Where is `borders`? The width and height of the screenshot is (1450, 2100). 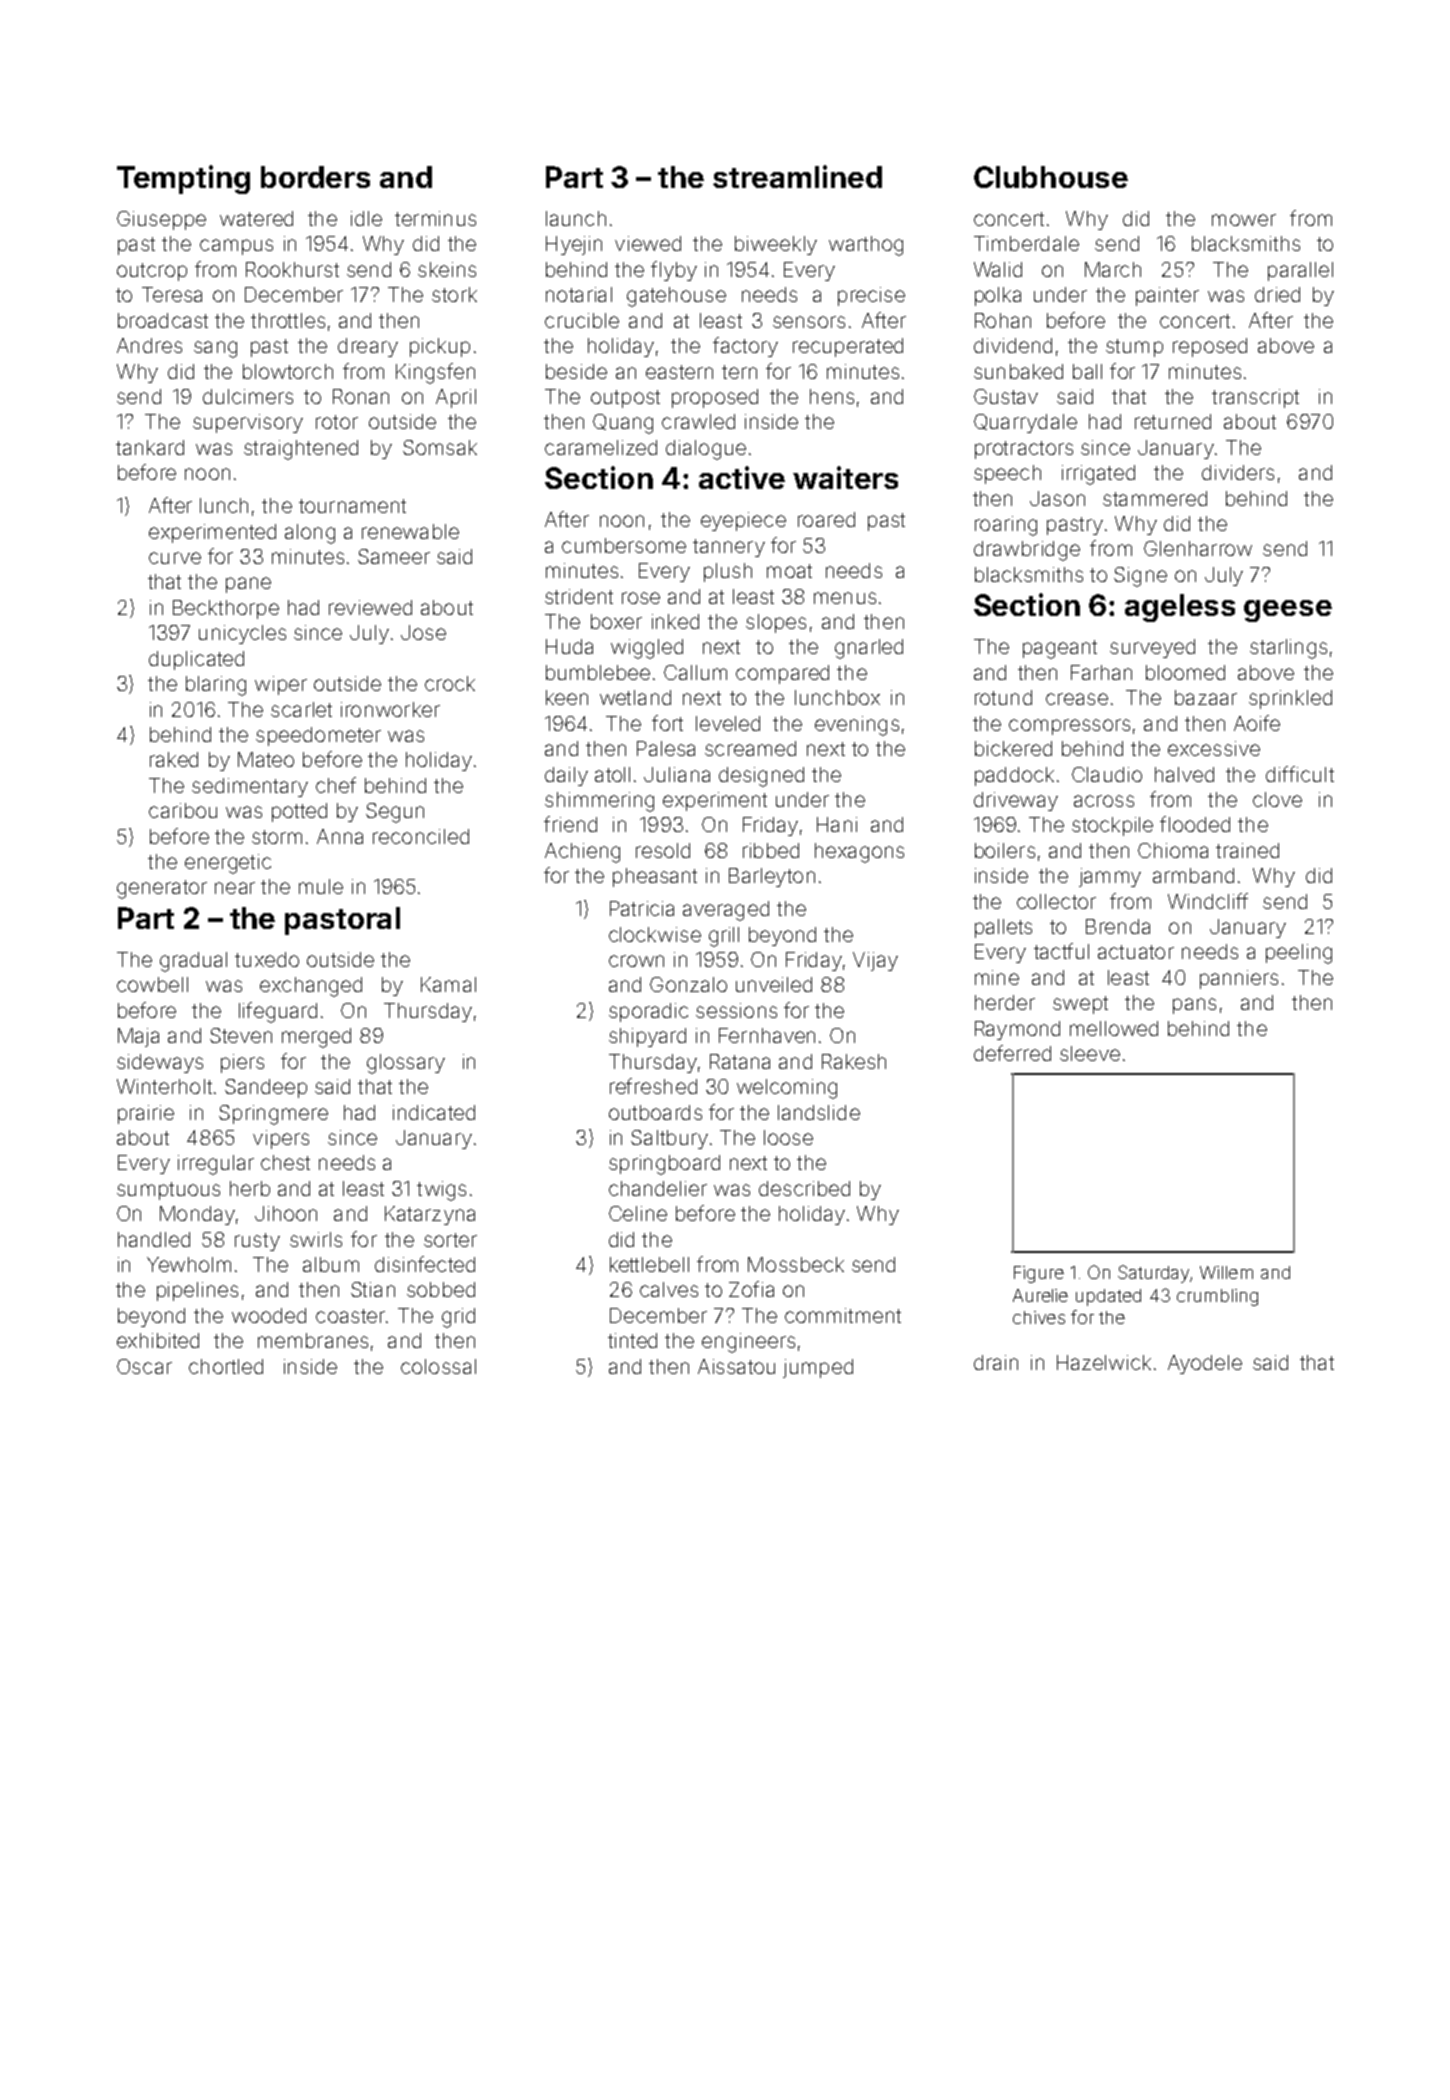 borders is located at coordinates (315, 177).
